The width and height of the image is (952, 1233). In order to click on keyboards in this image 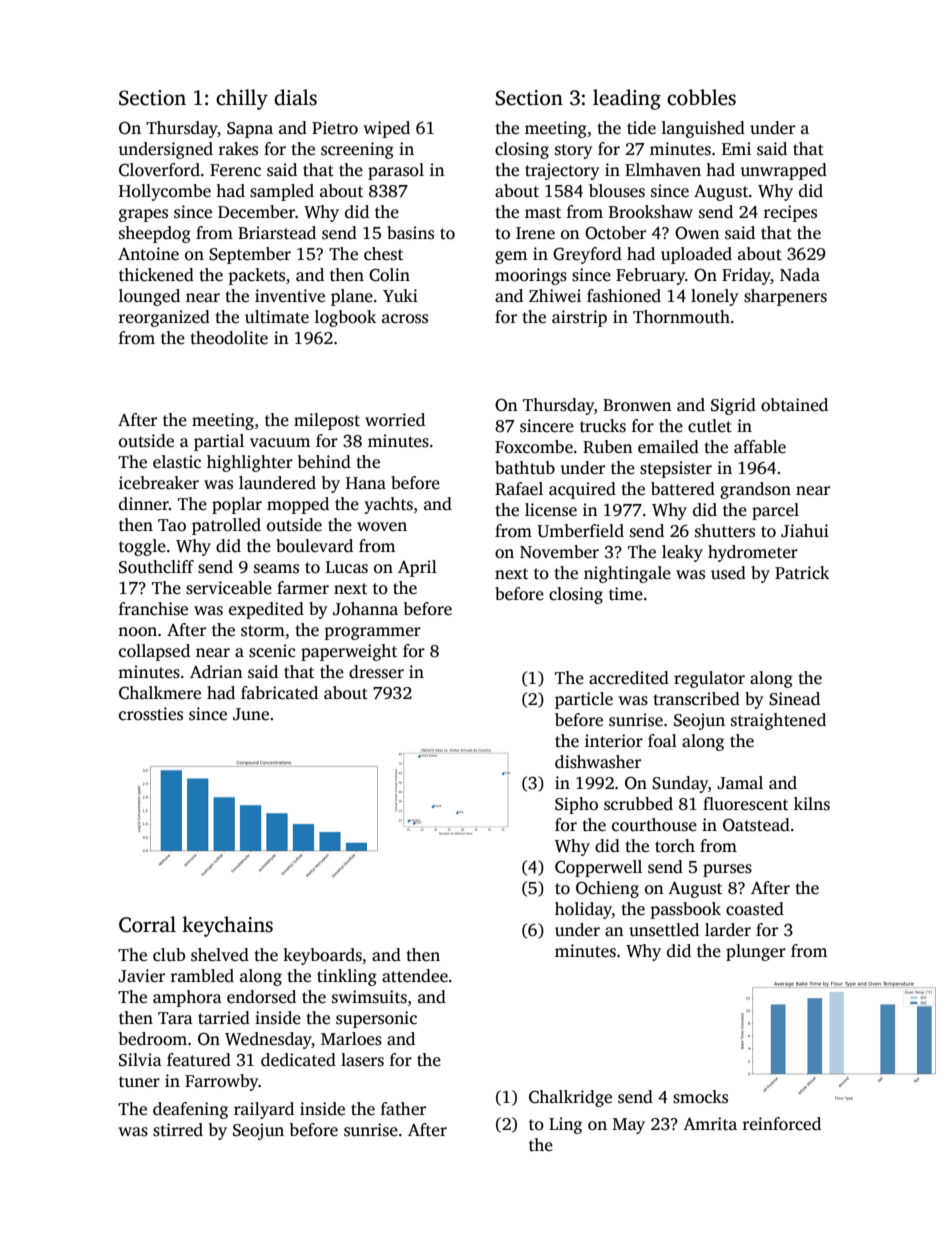, I will do `click(322, 956)`.
